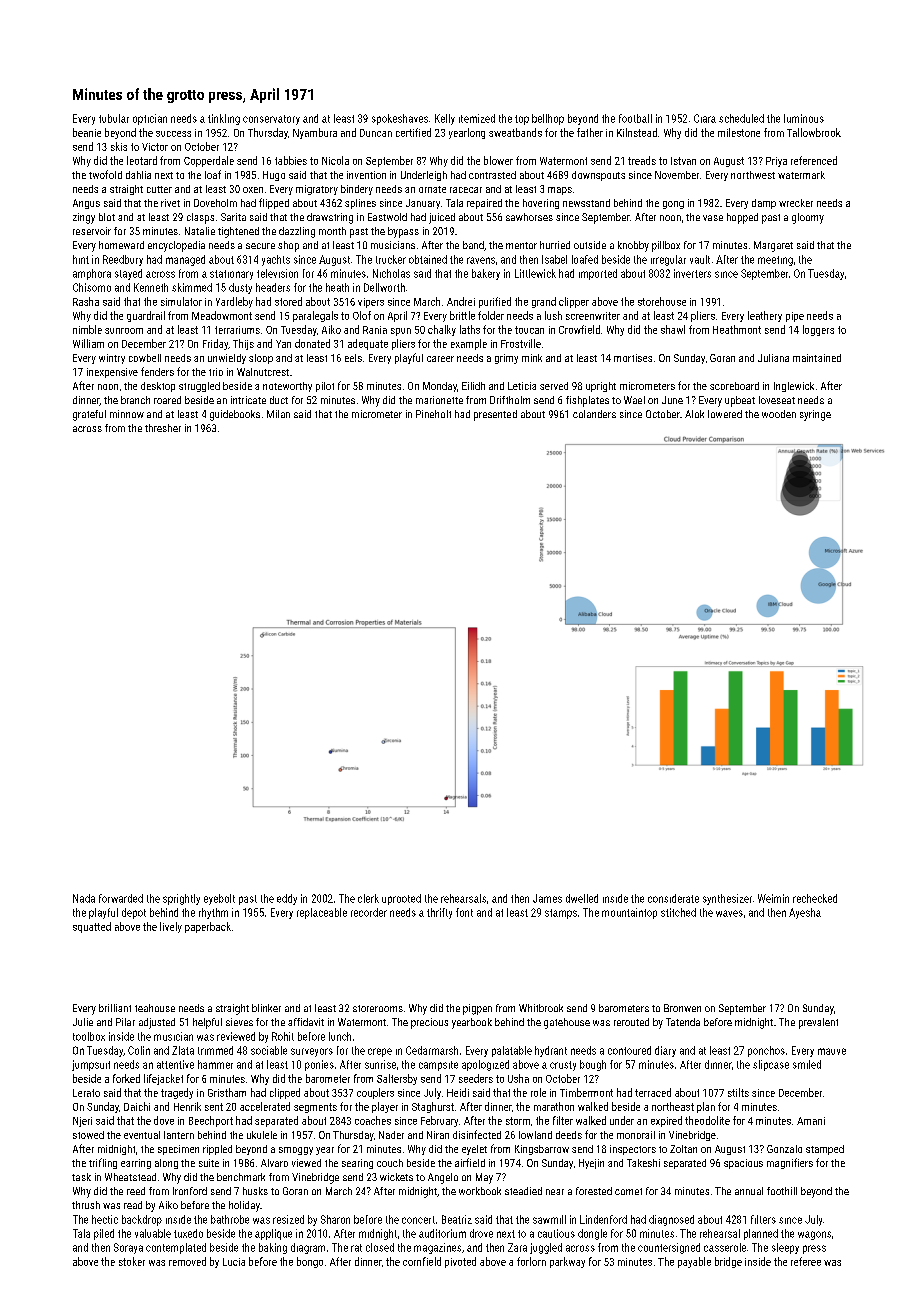 The height and width of the screenshot is (1308, 924). I want to click on stoker, so click(132, 1261).
